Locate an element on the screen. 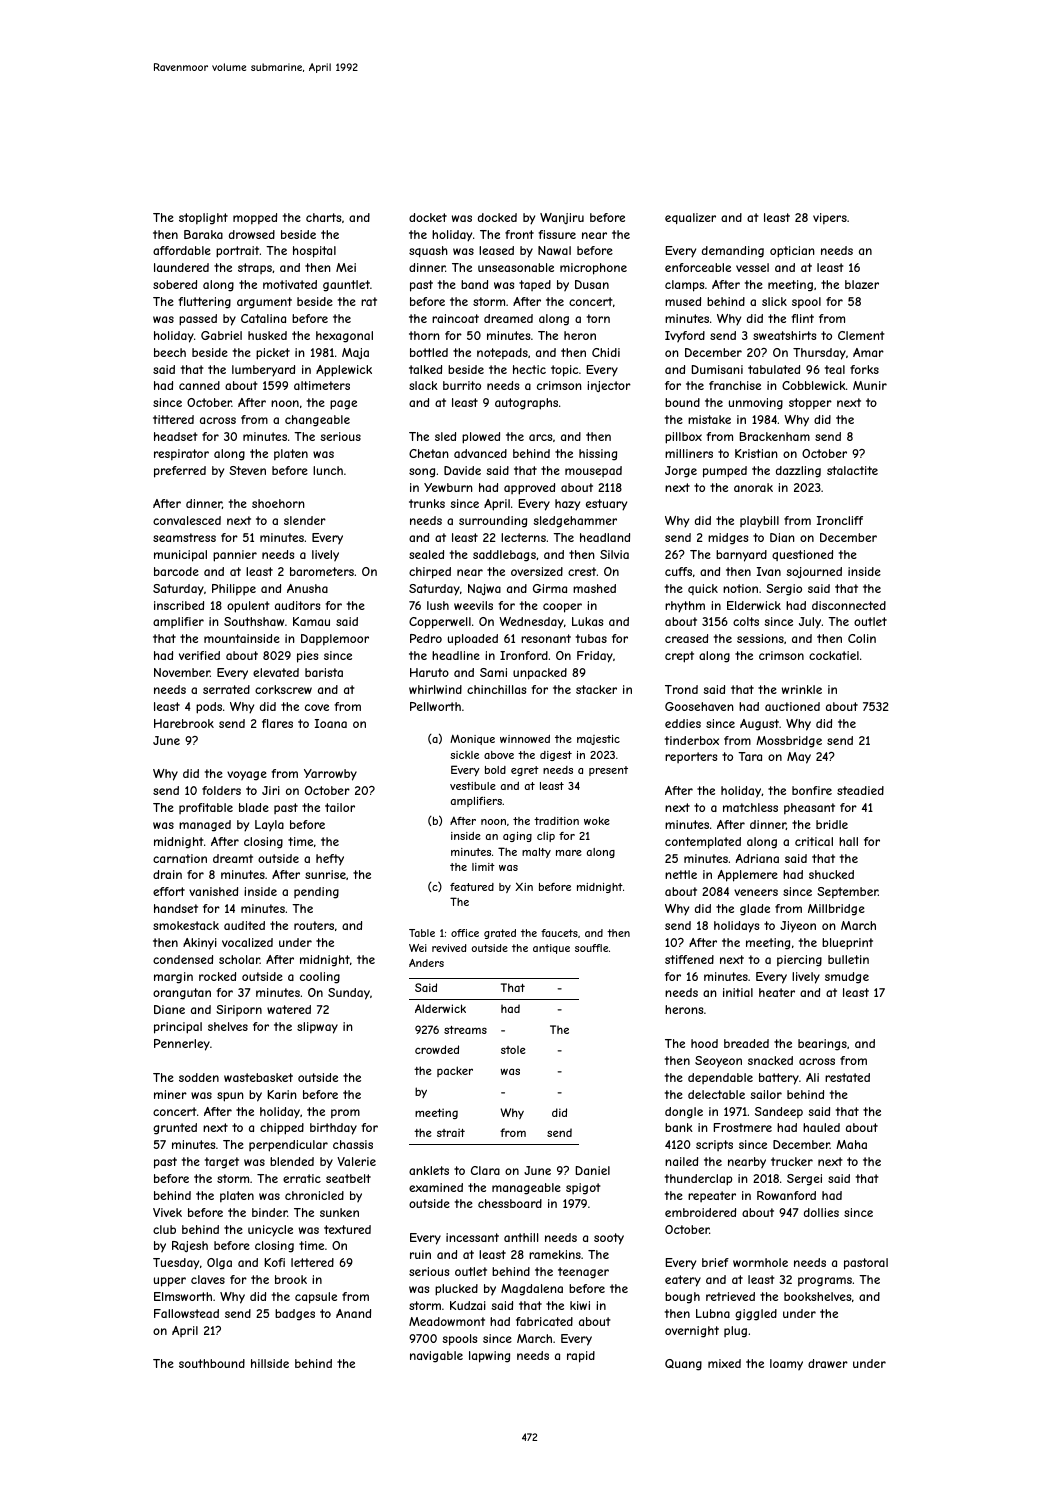  crept is located at coordinates (679, 657).
